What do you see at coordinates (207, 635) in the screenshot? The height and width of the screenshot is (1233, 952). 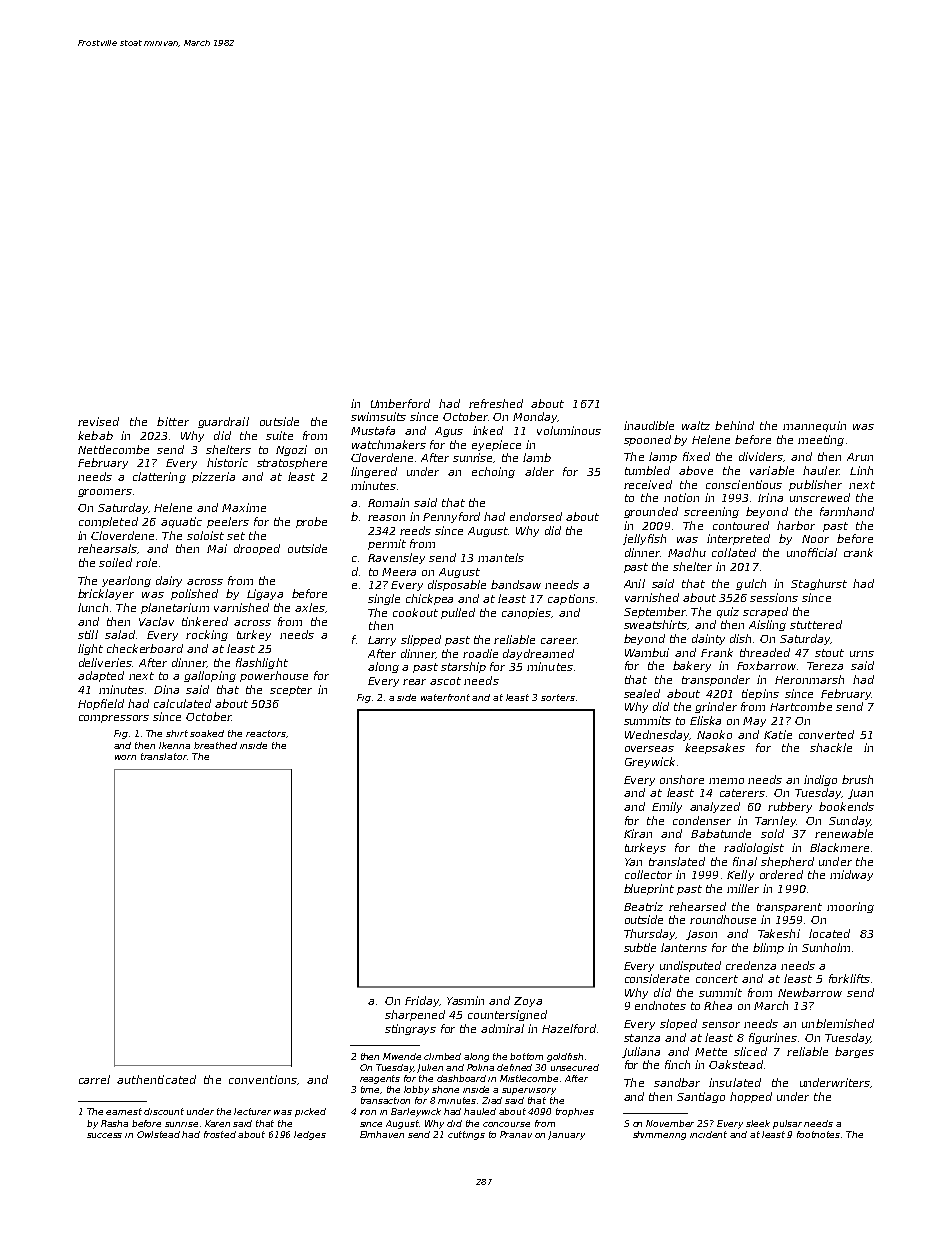 I see `rocking` at bounding box center [207, 635].
